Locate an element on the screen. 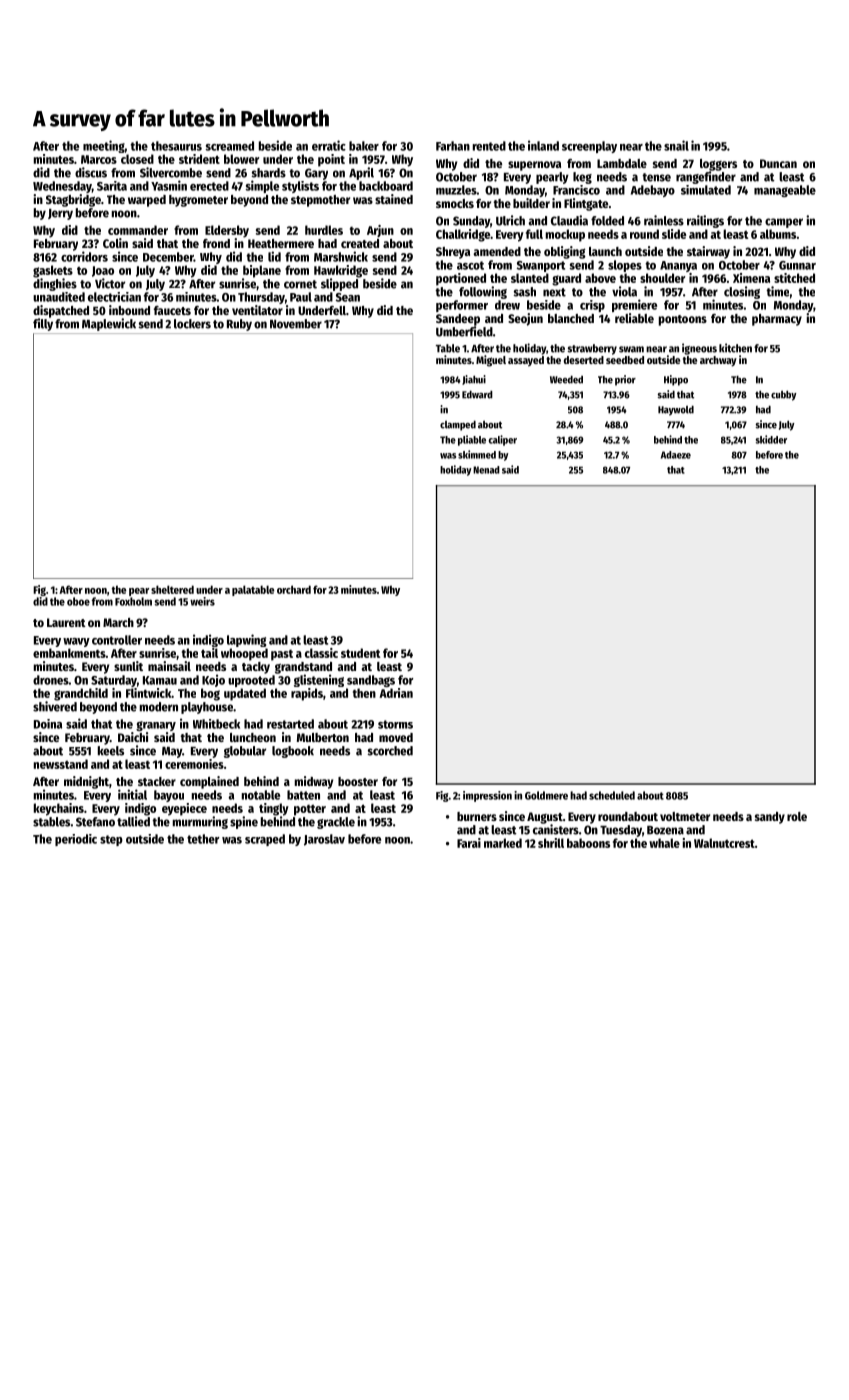  screenplay is located at coordinates (589, 147).
